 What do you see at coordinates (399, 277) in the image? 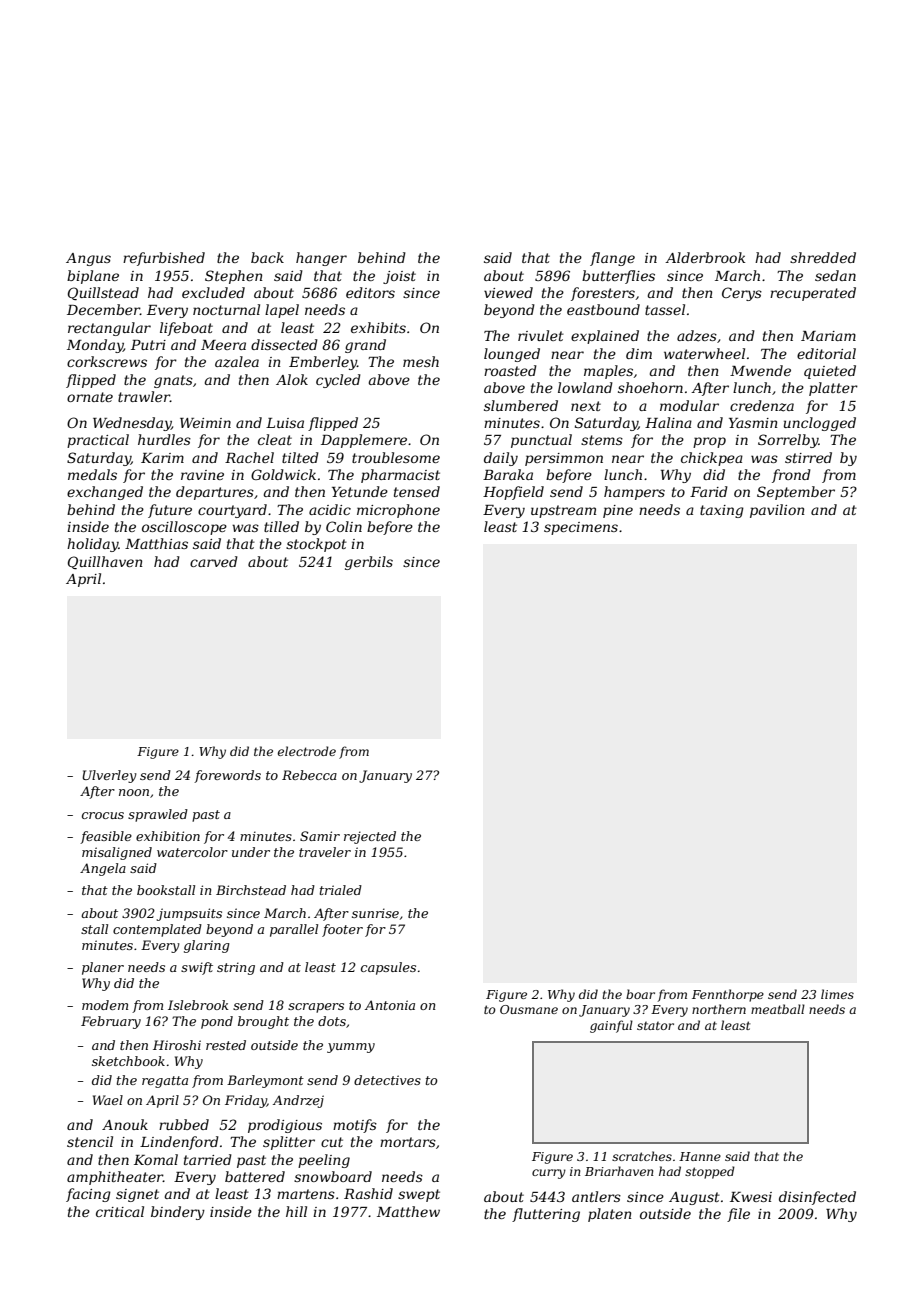
I see `joist` at bounding box center [399, 277].
